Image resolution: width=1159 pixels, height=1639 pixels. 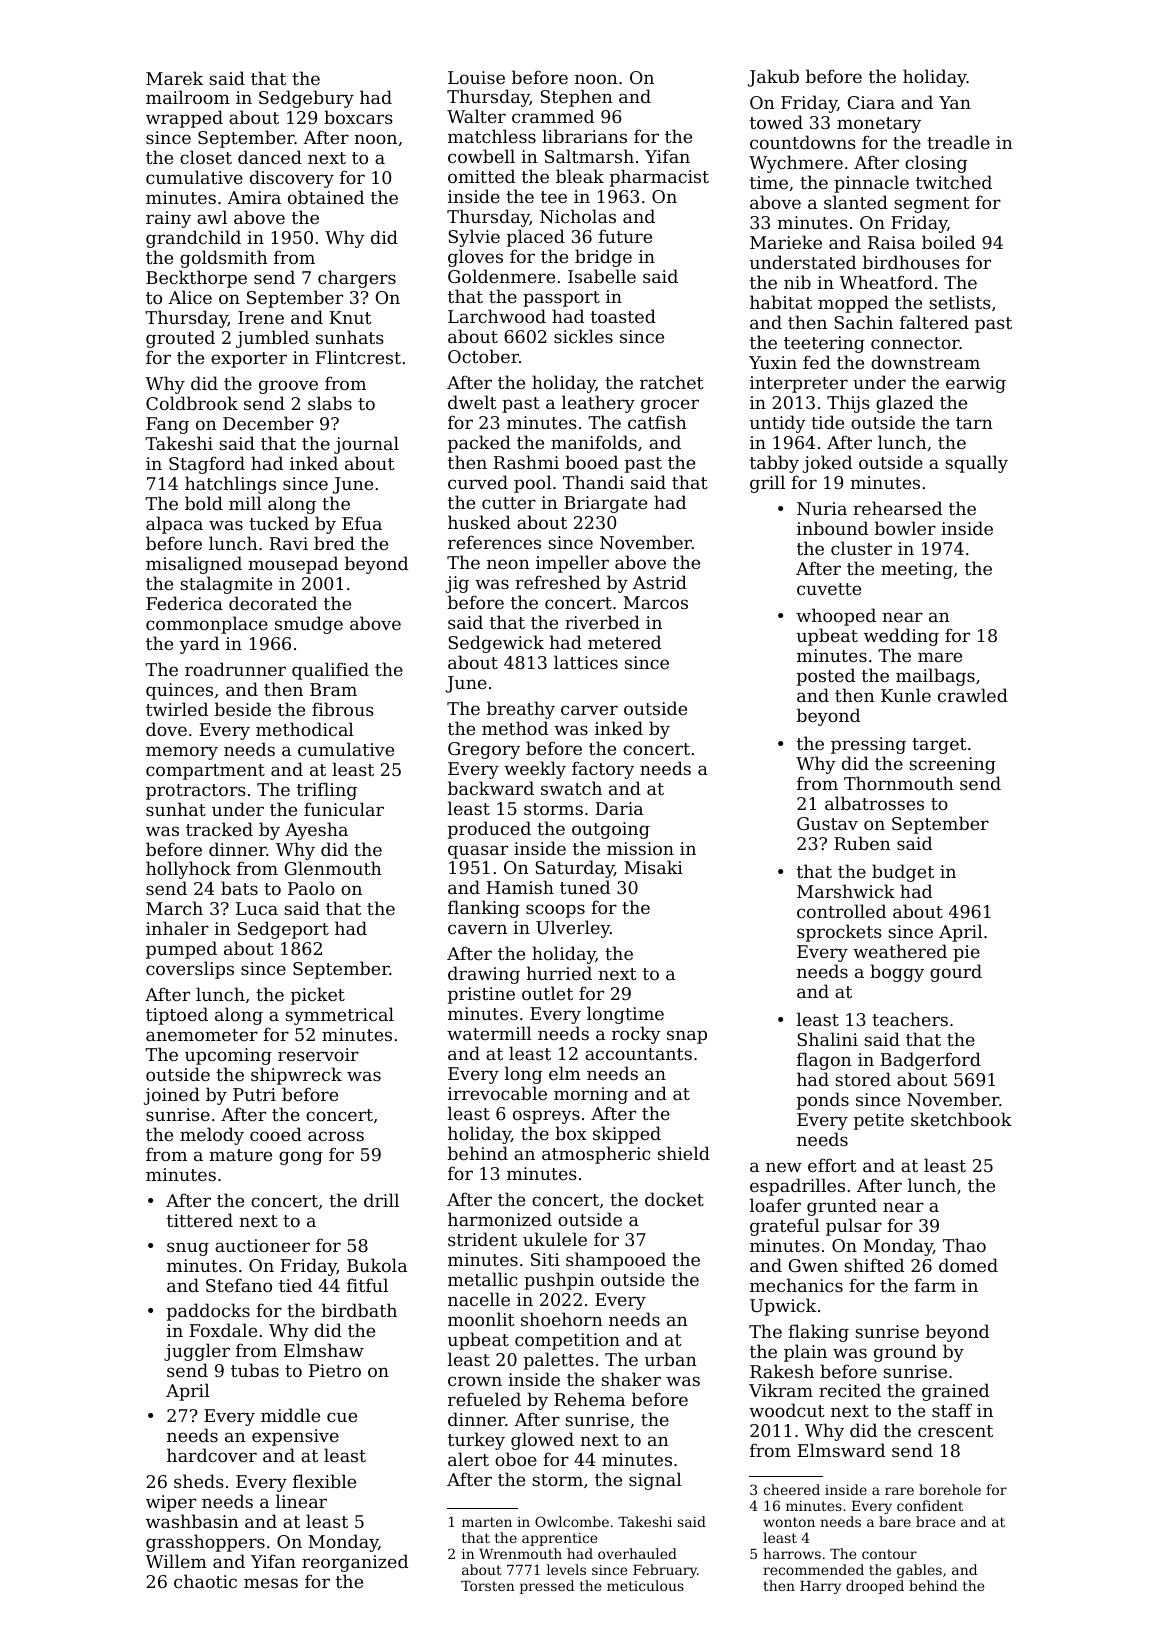 What do you see at coordinates (326, 197) in the document?
I see `obtained` at bounding box center [326, 197].
